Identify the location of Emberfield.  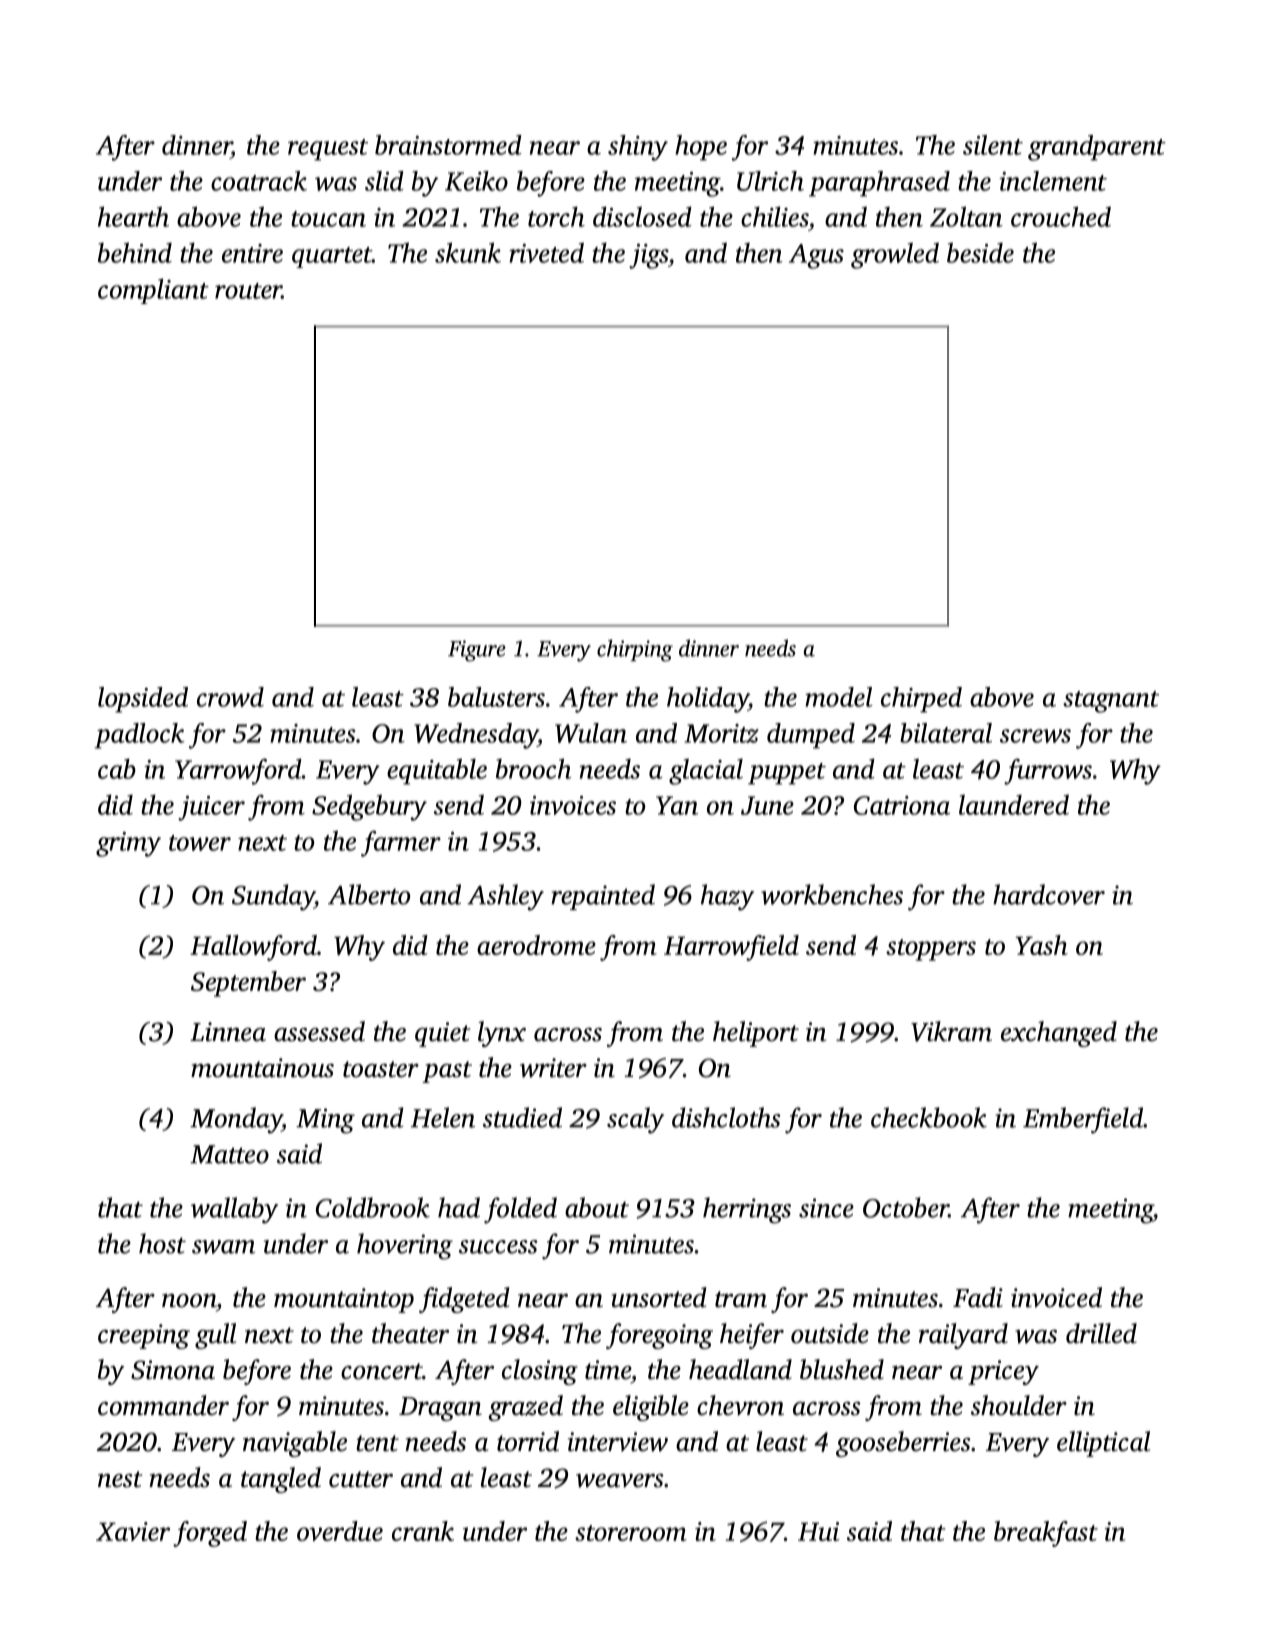
(1083, 1120).
